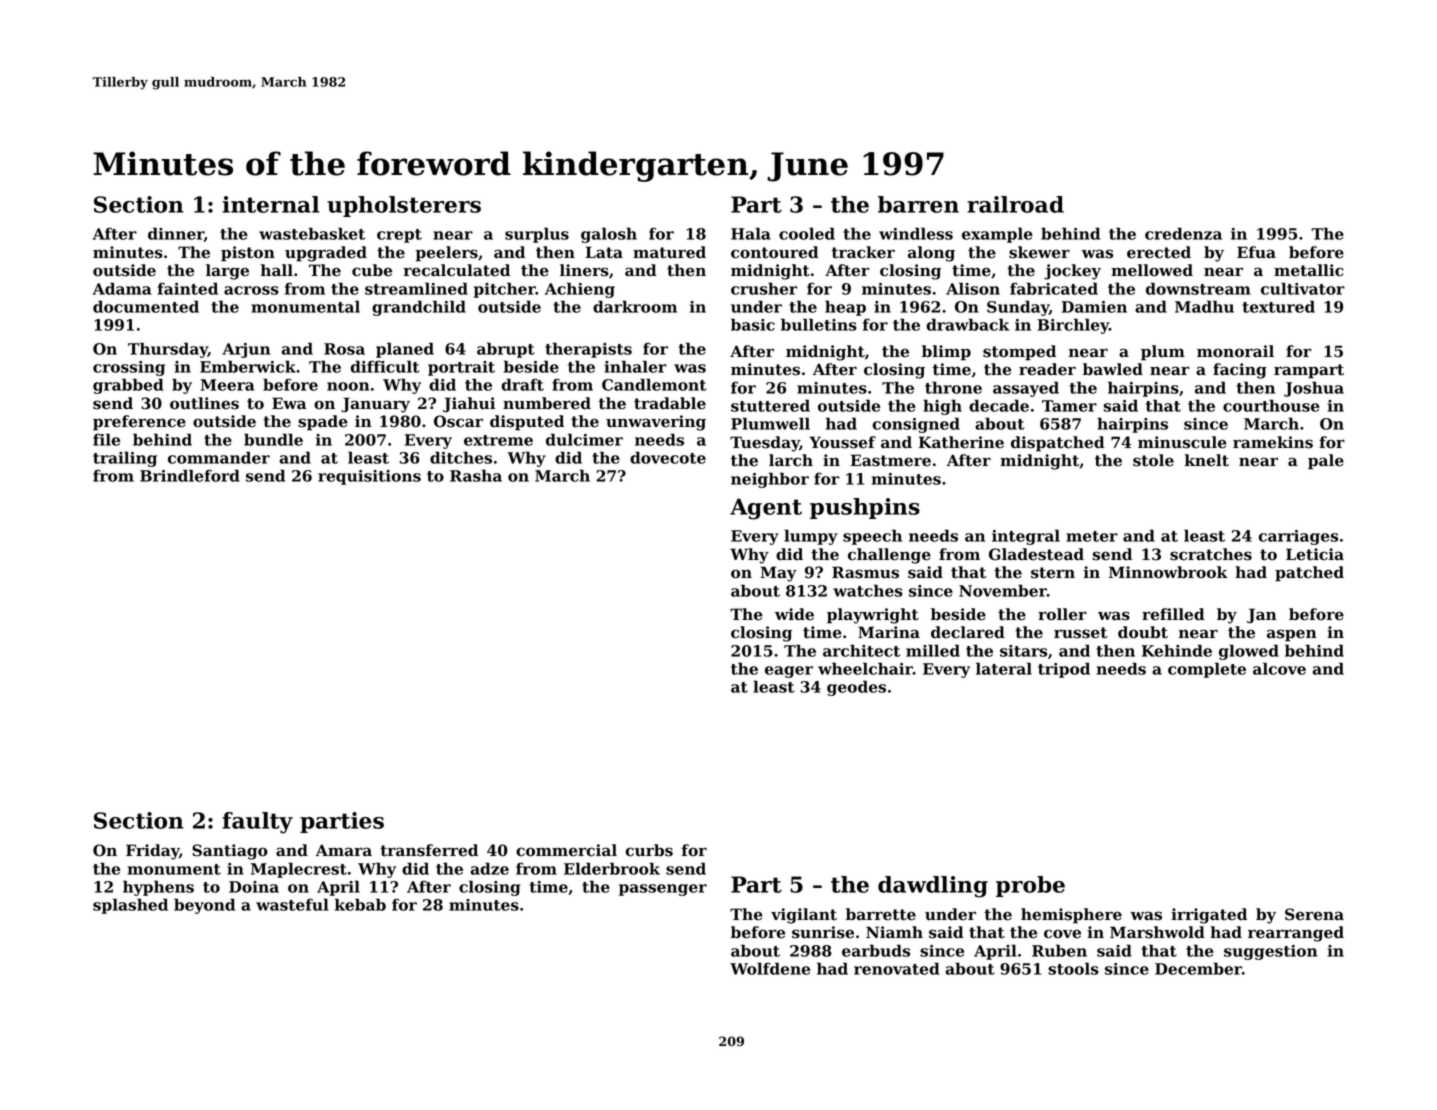  Describe the element at coordinates (1256, 252) in the screenshot. I see `Efua` at that location.
